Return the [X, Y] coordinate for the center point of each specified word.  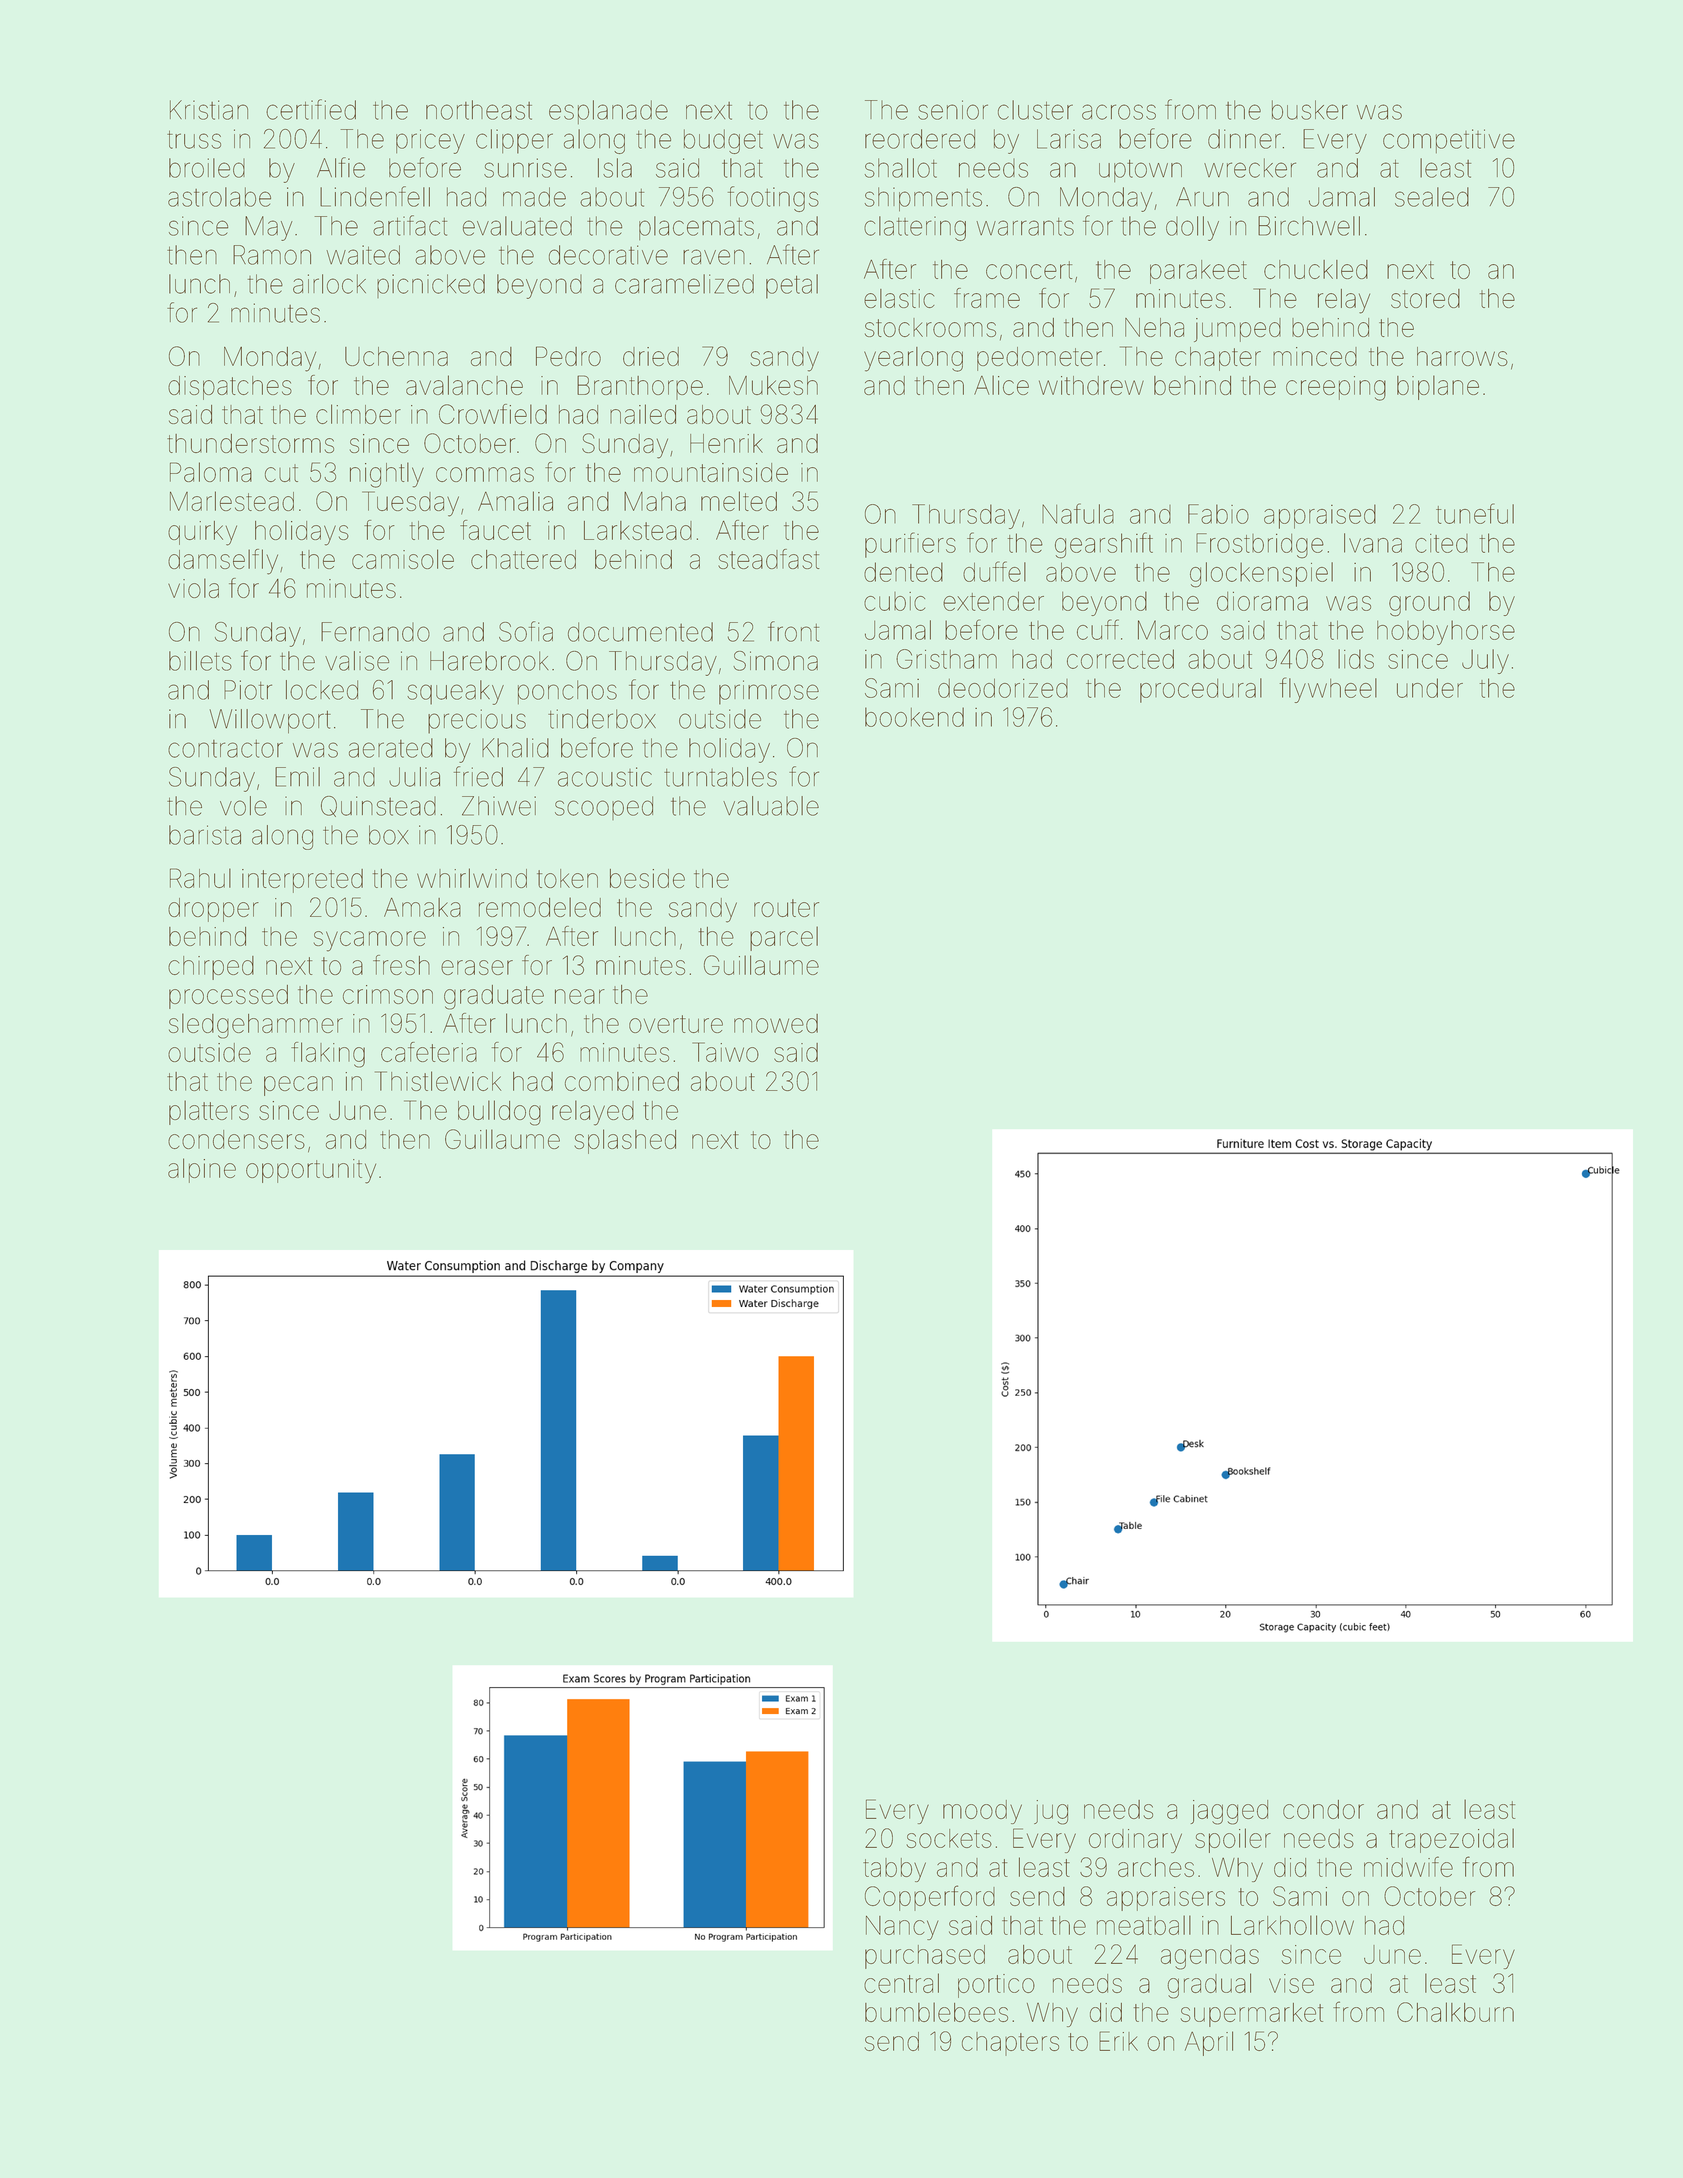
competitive [1449, 141]
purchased [925, 1957]
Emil [297, 777]
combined [622, 1081]
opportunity [311, 1171]
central [901, 1983]
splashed [625, 1141]
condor [1323, 1809]
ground [1429, 604]
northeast [479, 110]
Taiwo [726, 1052]
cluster [1035, 110]
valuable [771, 806]
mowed [776, 1023]
